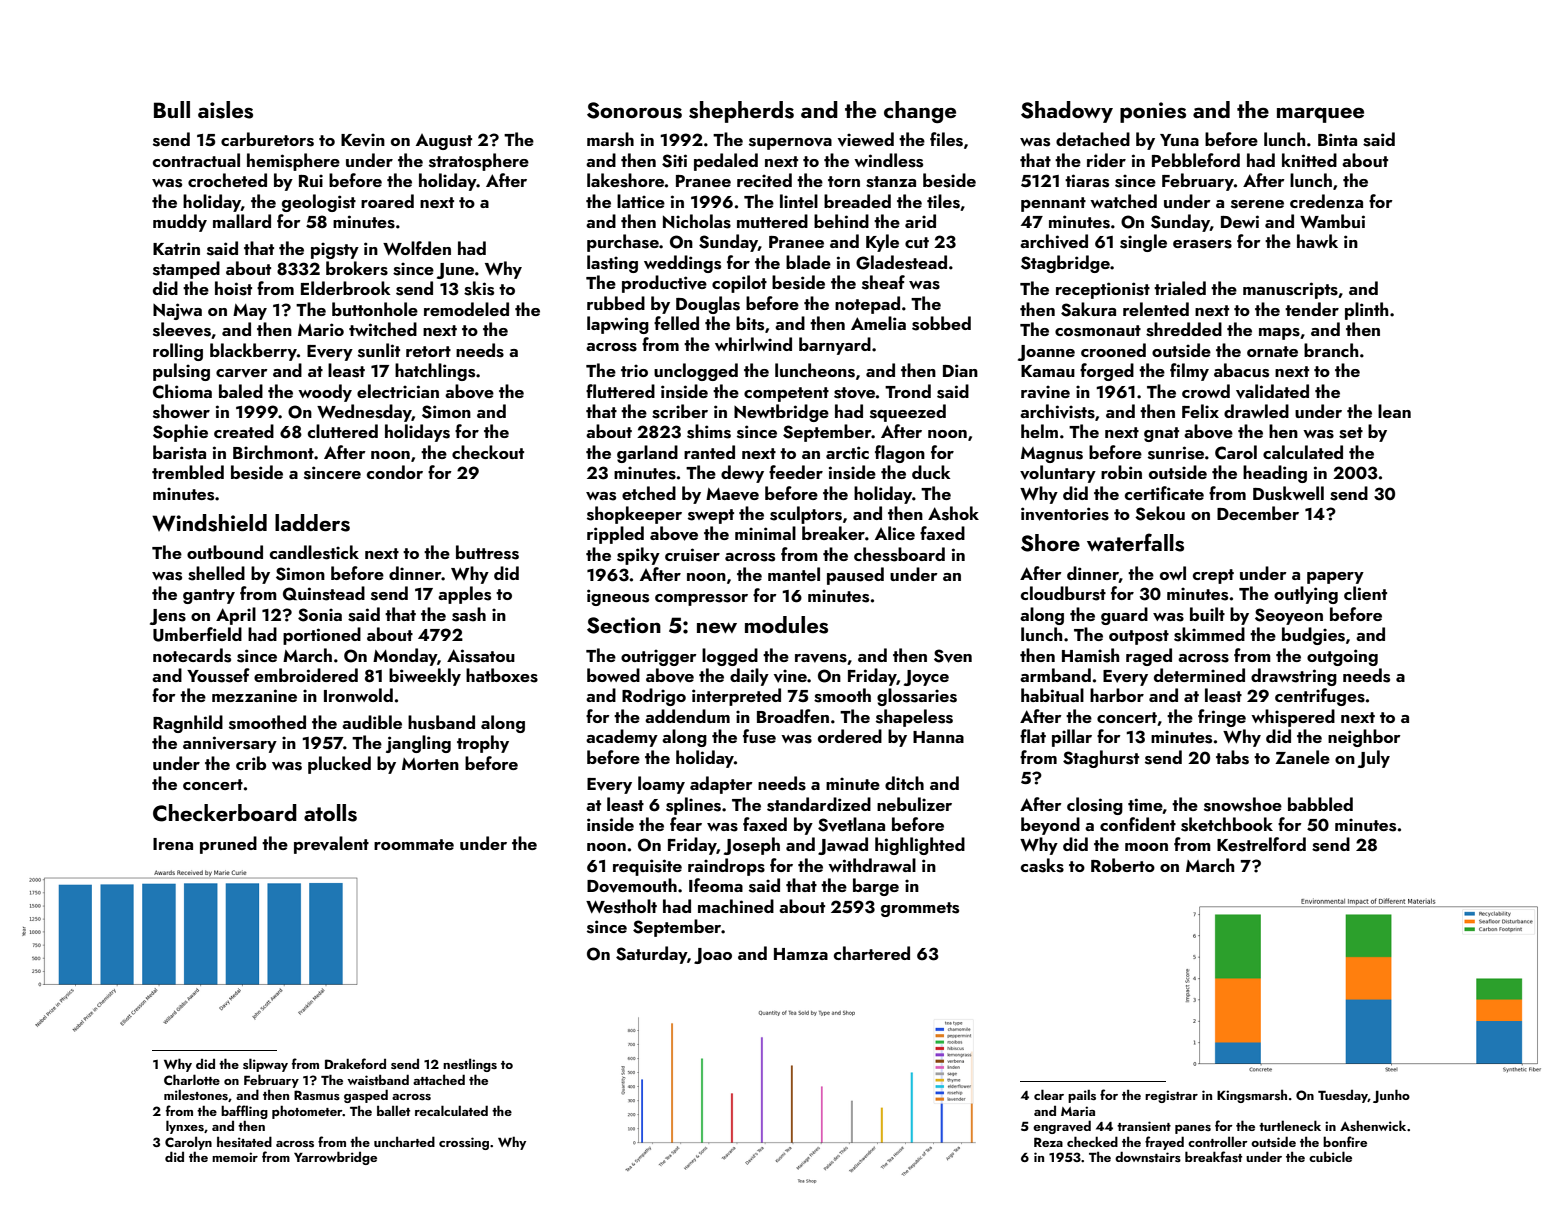 The image size is (1566, 1210). Describe the element at coordinates (173, 844) in the image. I see `Irena` at that location.
